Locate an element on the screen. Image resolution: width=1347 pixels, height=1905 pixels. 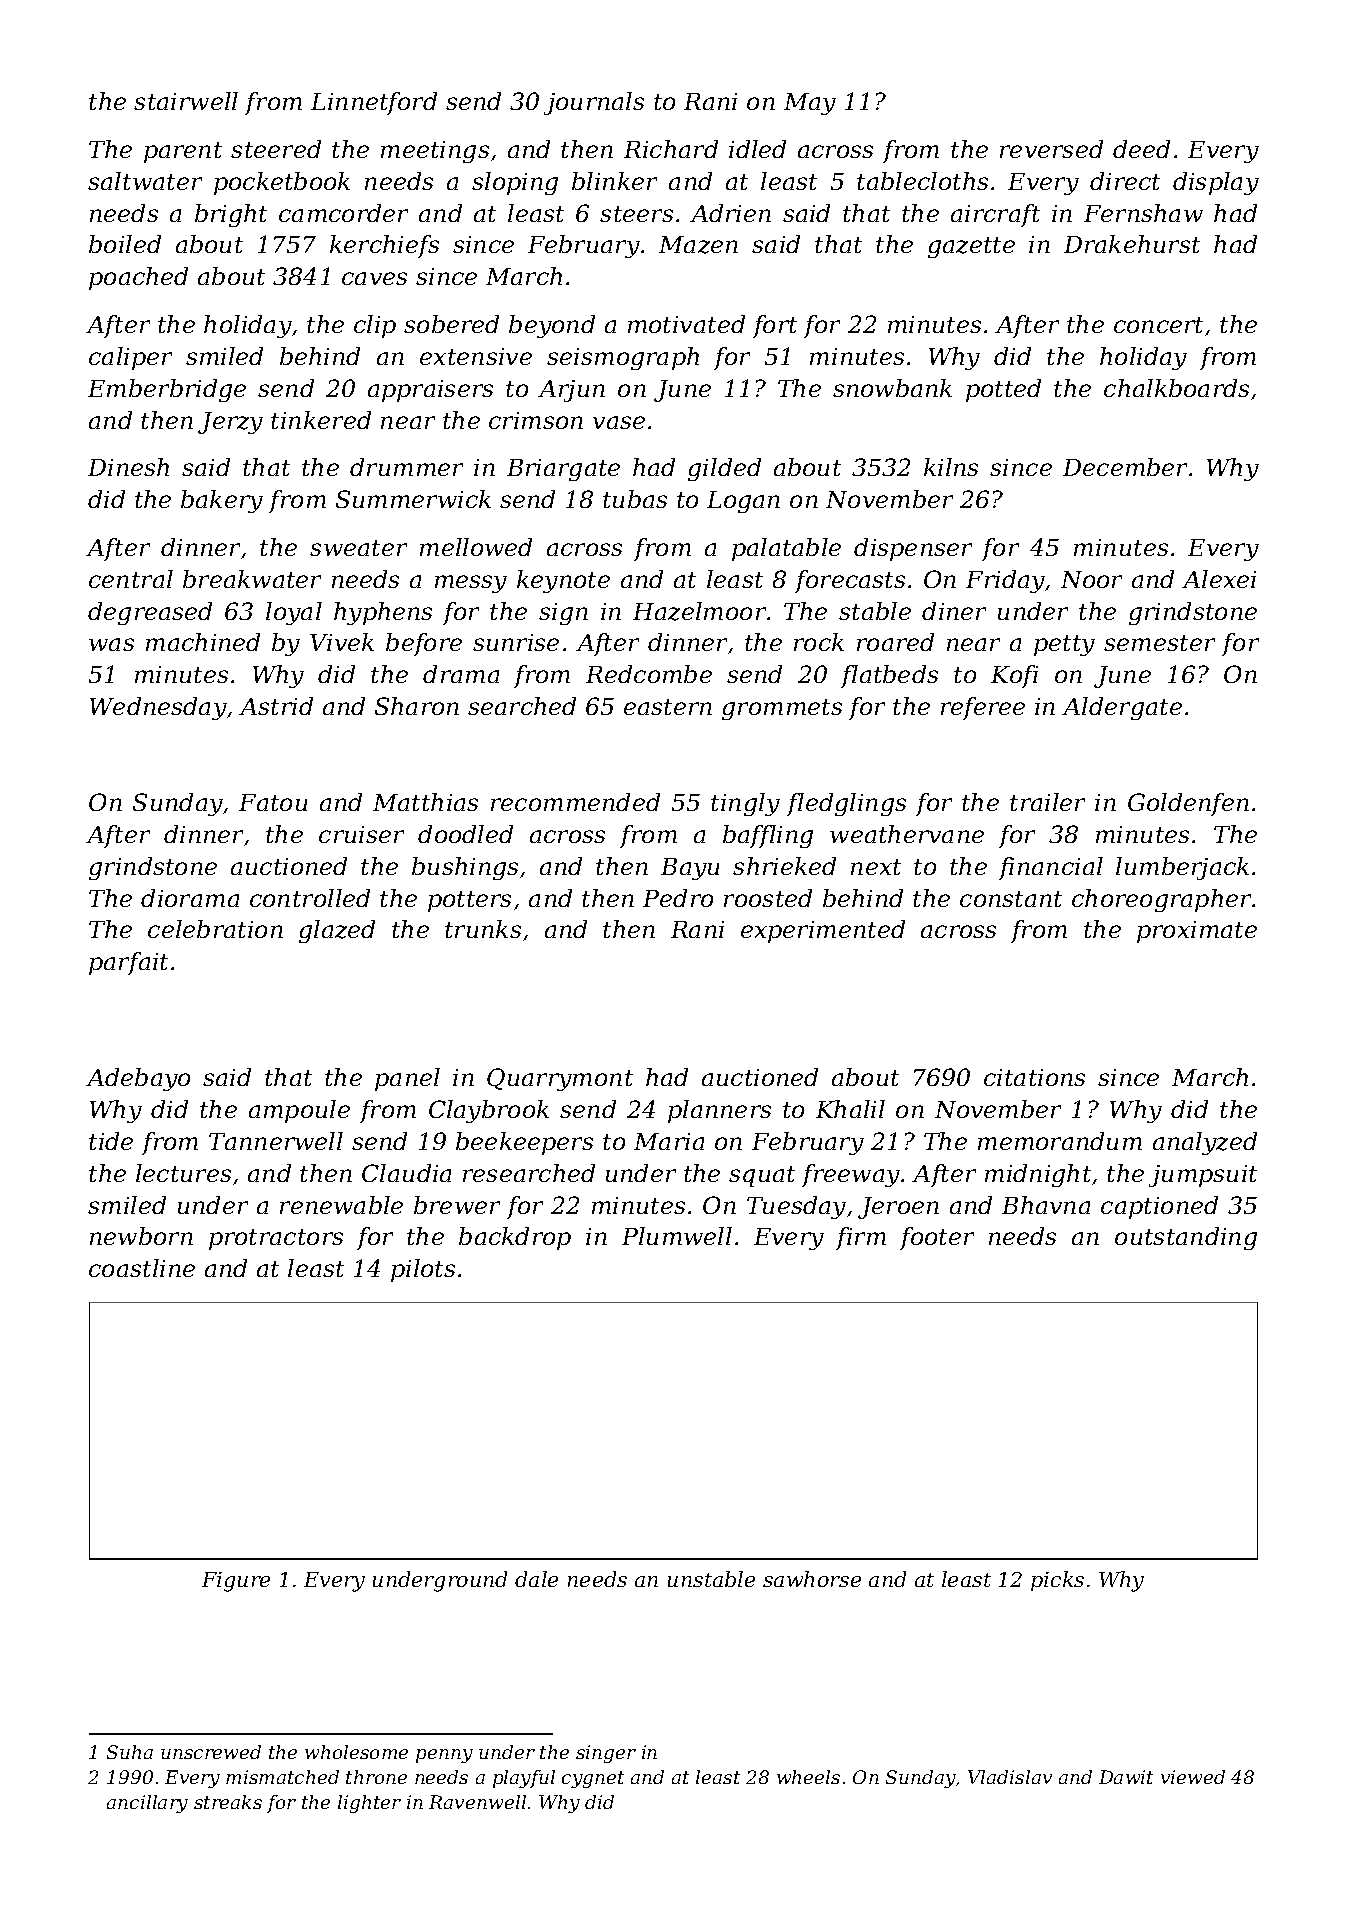
journals is located at coordinates (594, 103).
